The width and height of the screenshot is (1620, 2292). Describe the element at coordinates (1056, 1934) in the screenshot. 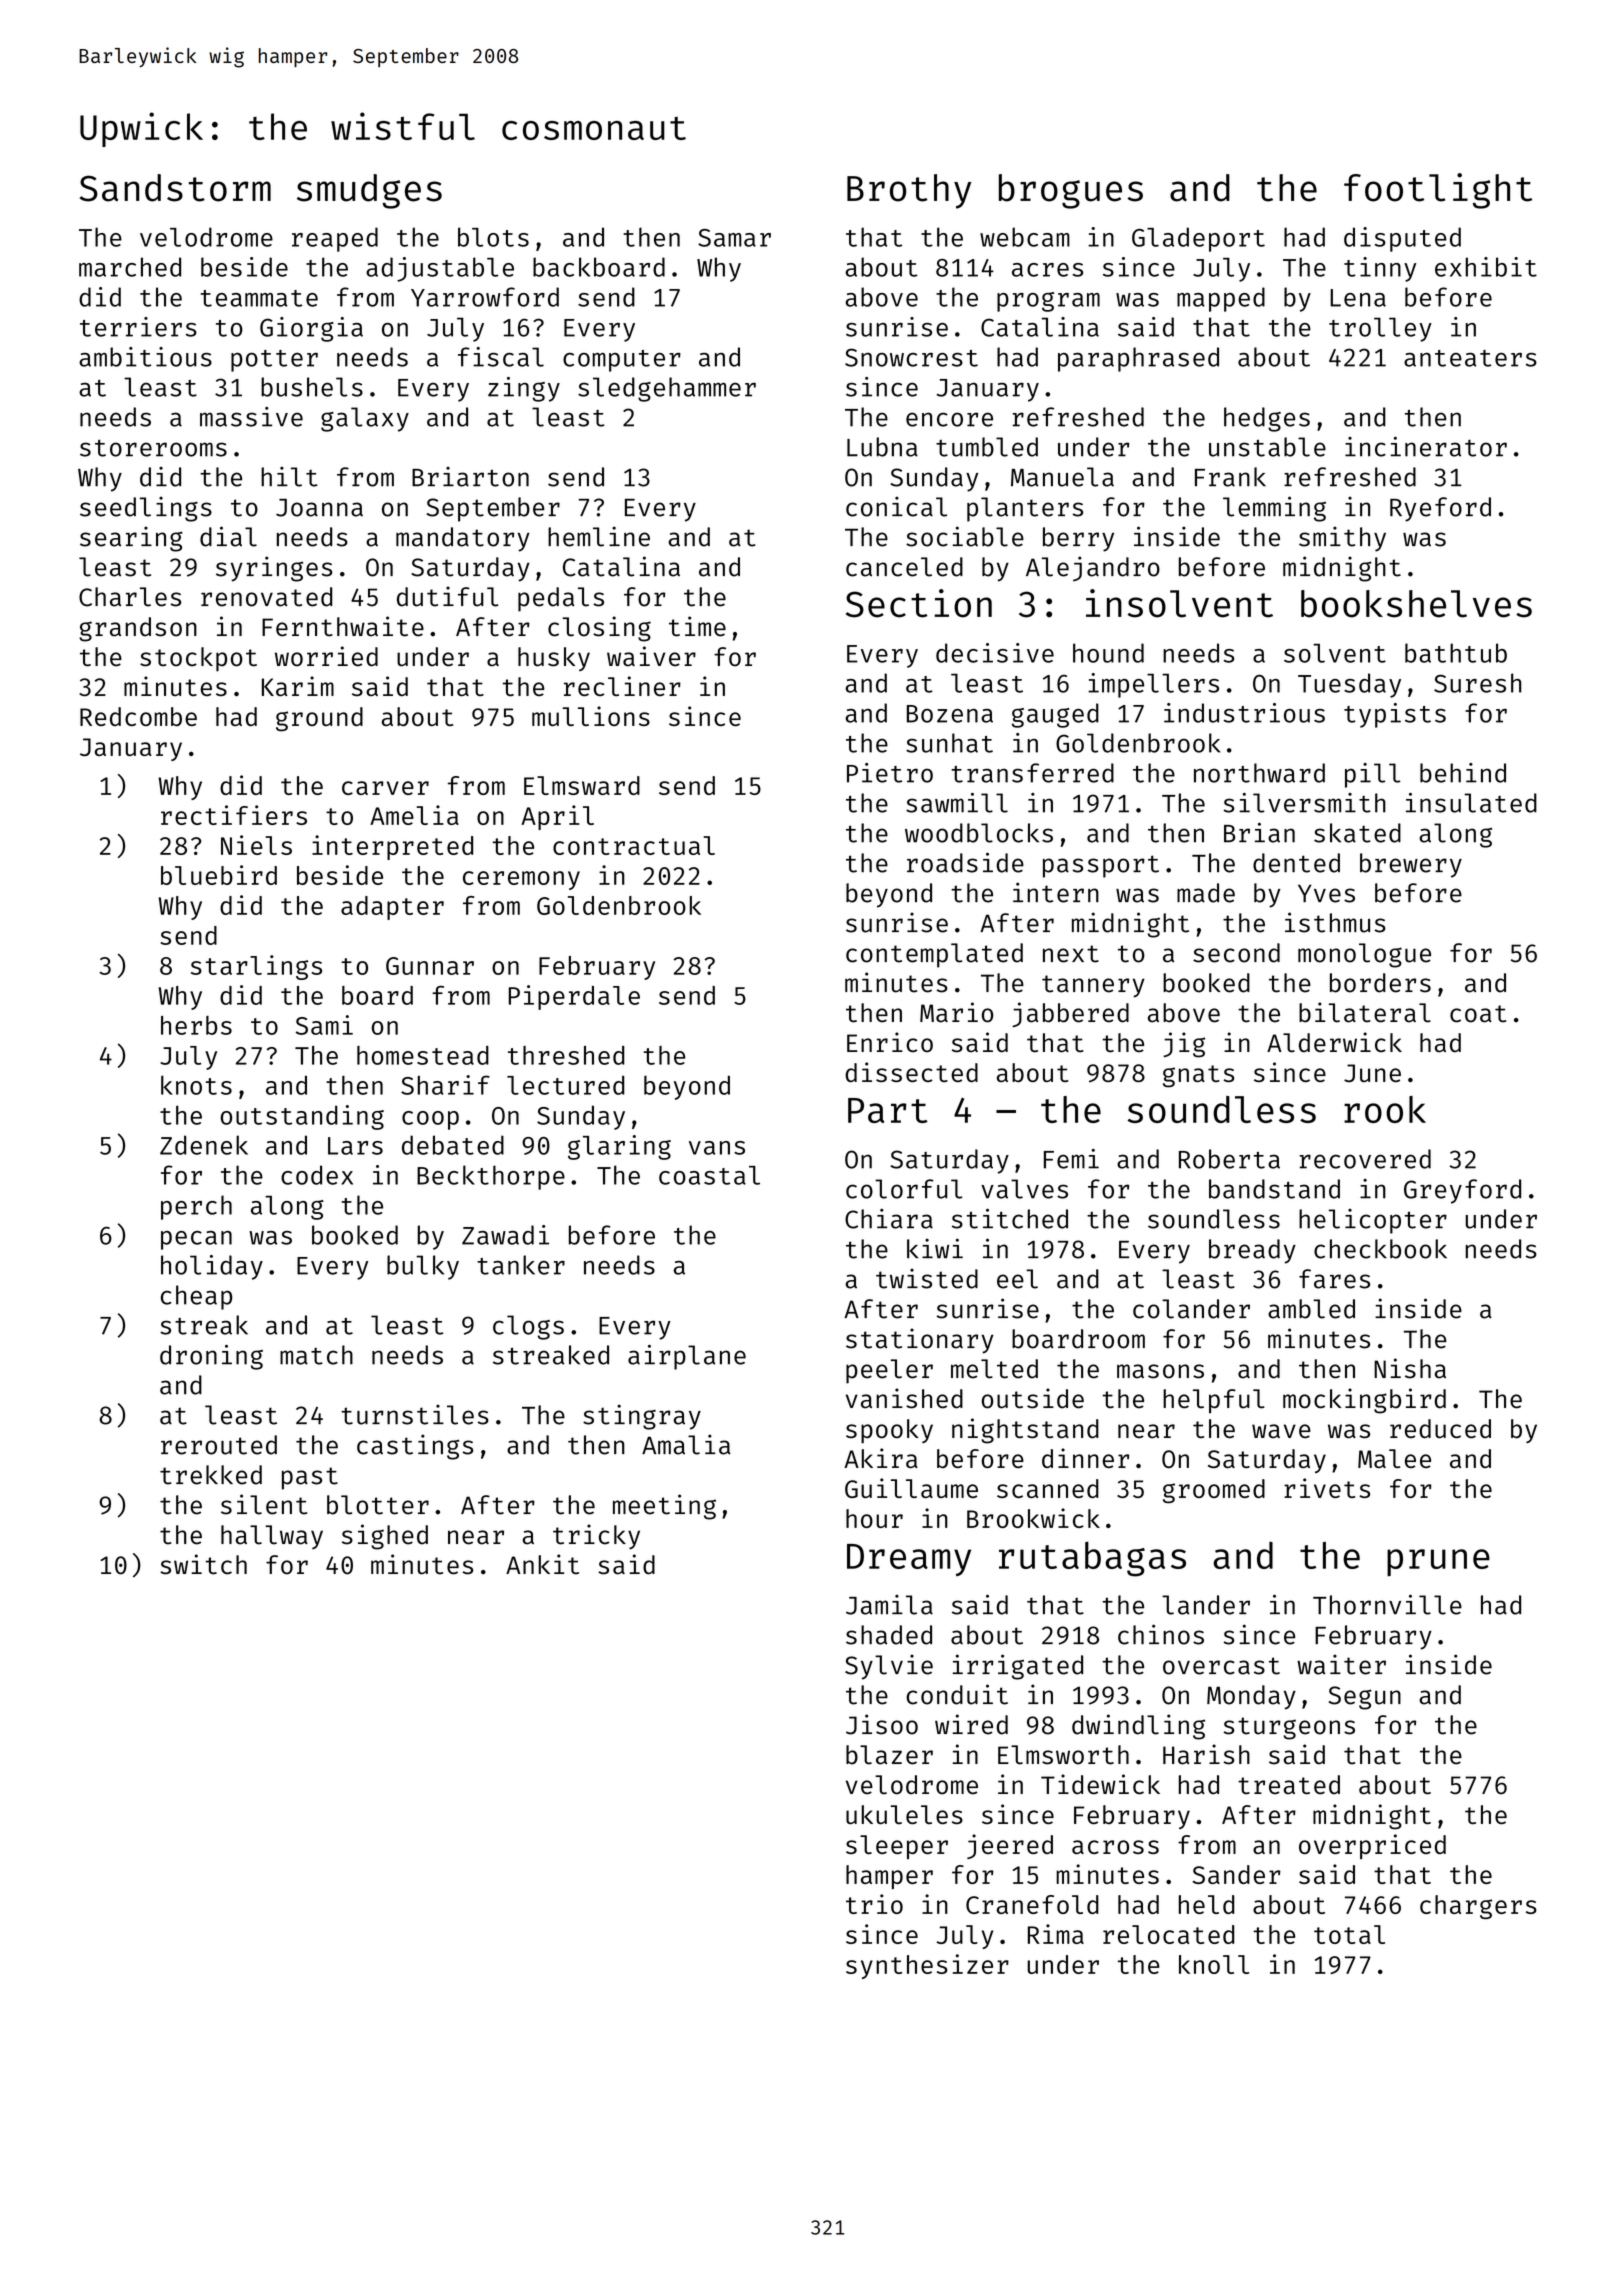

I see `Rima` at that location.
